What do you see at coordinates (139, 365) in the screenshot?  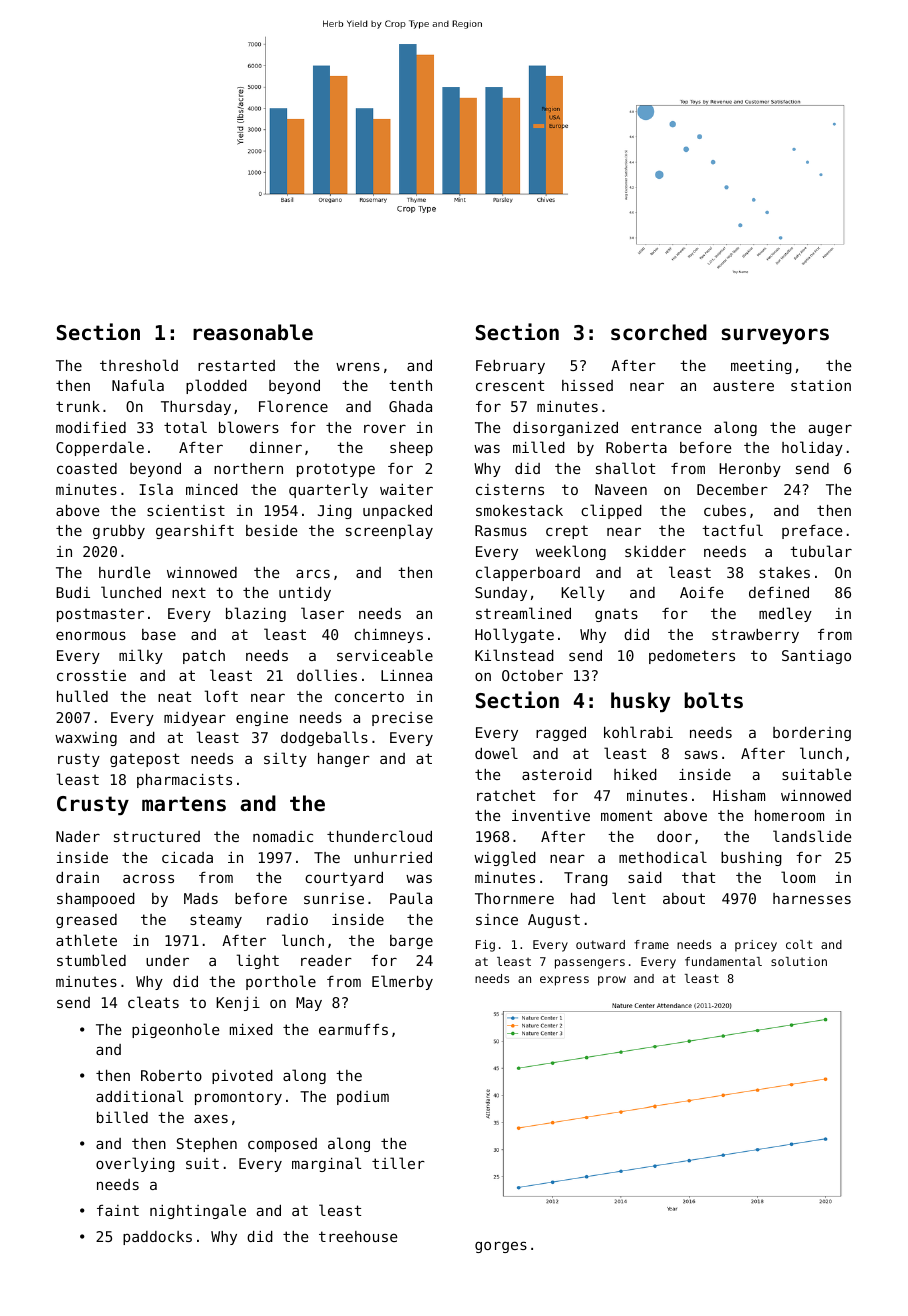 I see `threshold` at bounding box center [139, 365].
